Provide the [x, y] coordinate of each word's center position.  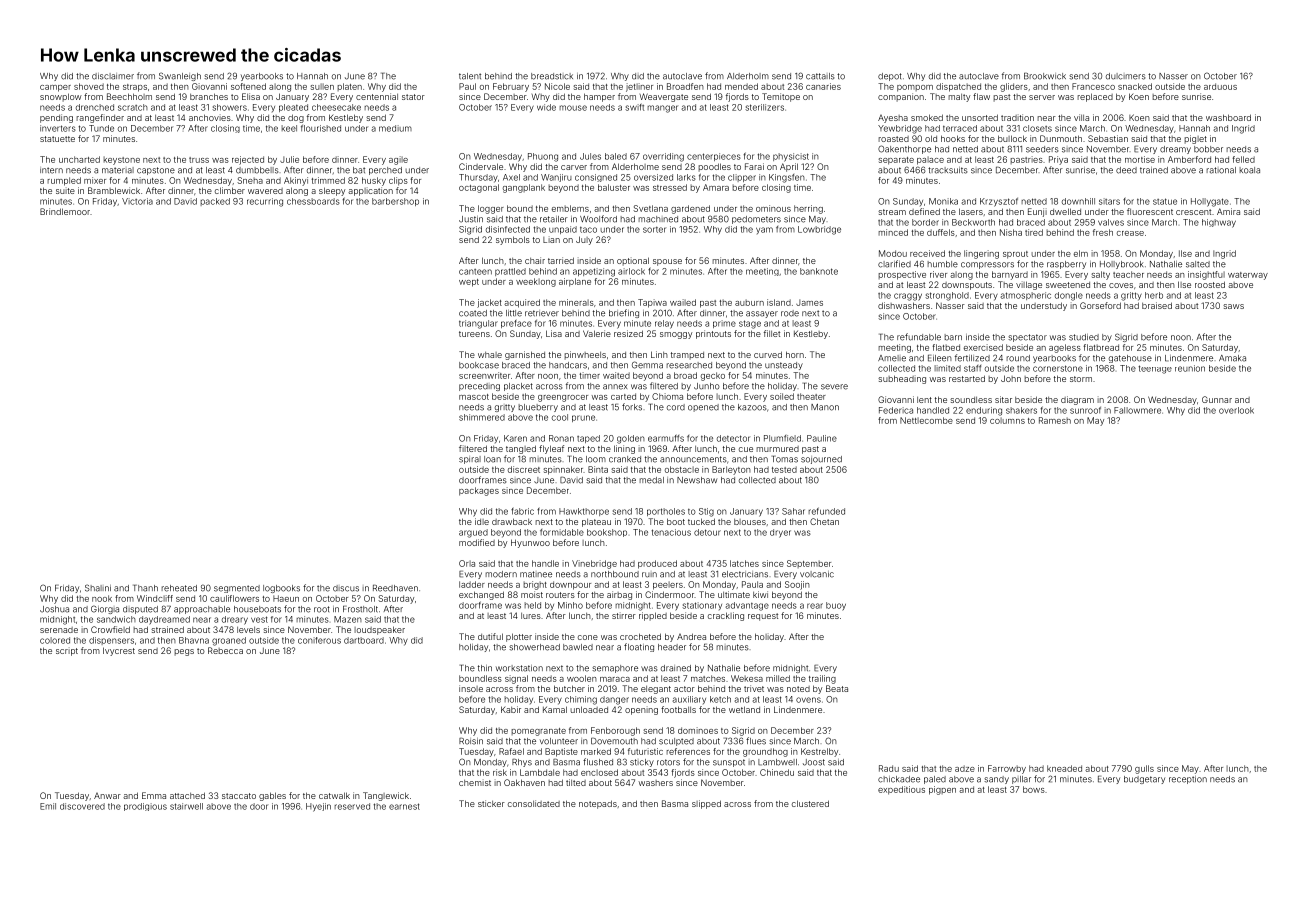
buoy [836, 606]
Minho [570, 605]
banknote [819, 271]
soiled [782, 396]
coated [473, 313]
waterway [1248, 276]
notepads [598, 804]
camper [55, 88]
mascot [474, 397]
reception [1188, 780]
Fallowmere [1137, 410]
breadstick [552, 76]
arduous [1220, 86]
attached [187, 795]
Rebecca [225, 650]
